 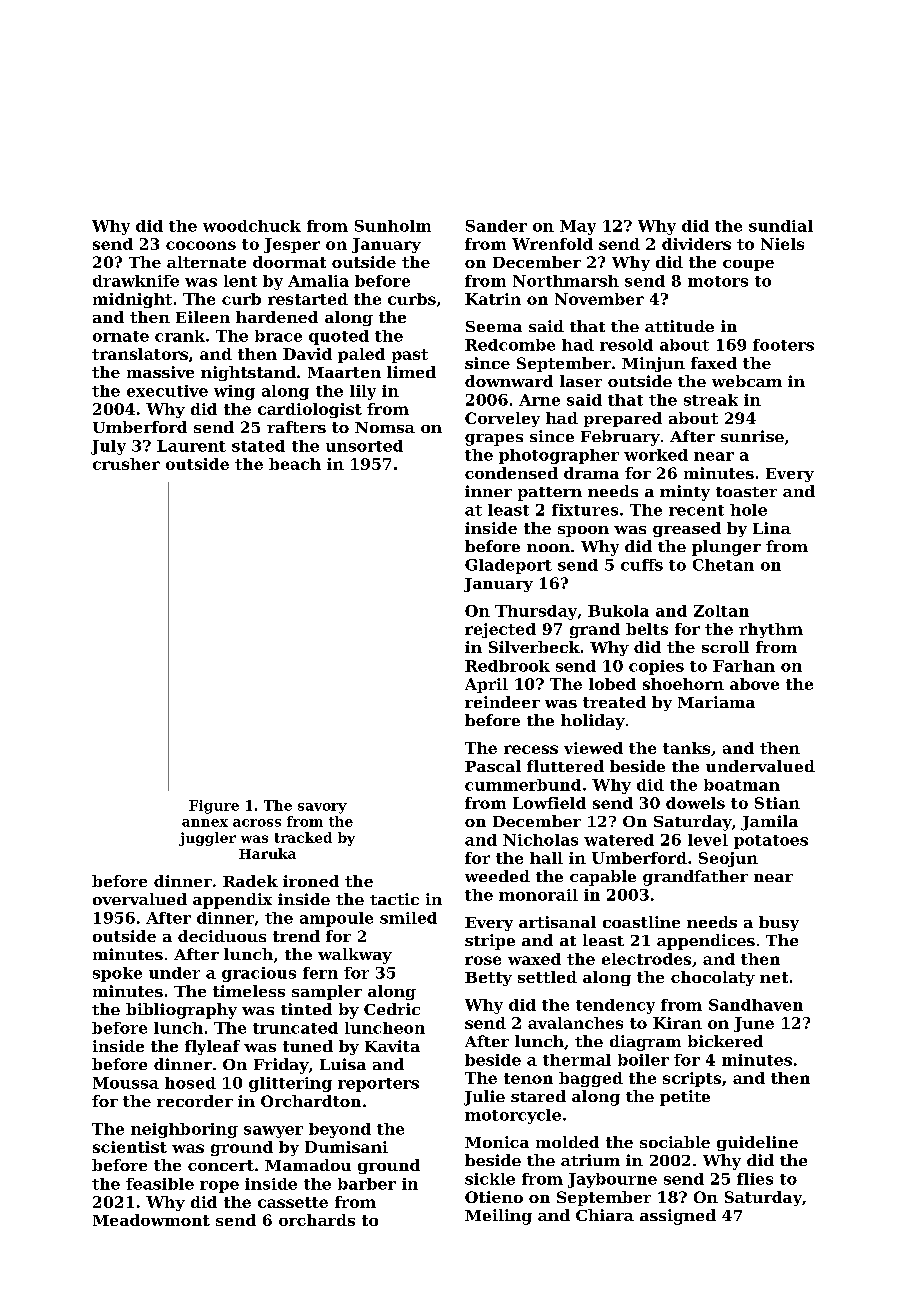 I want to click on artisanal, so click(x=557, y=922).
